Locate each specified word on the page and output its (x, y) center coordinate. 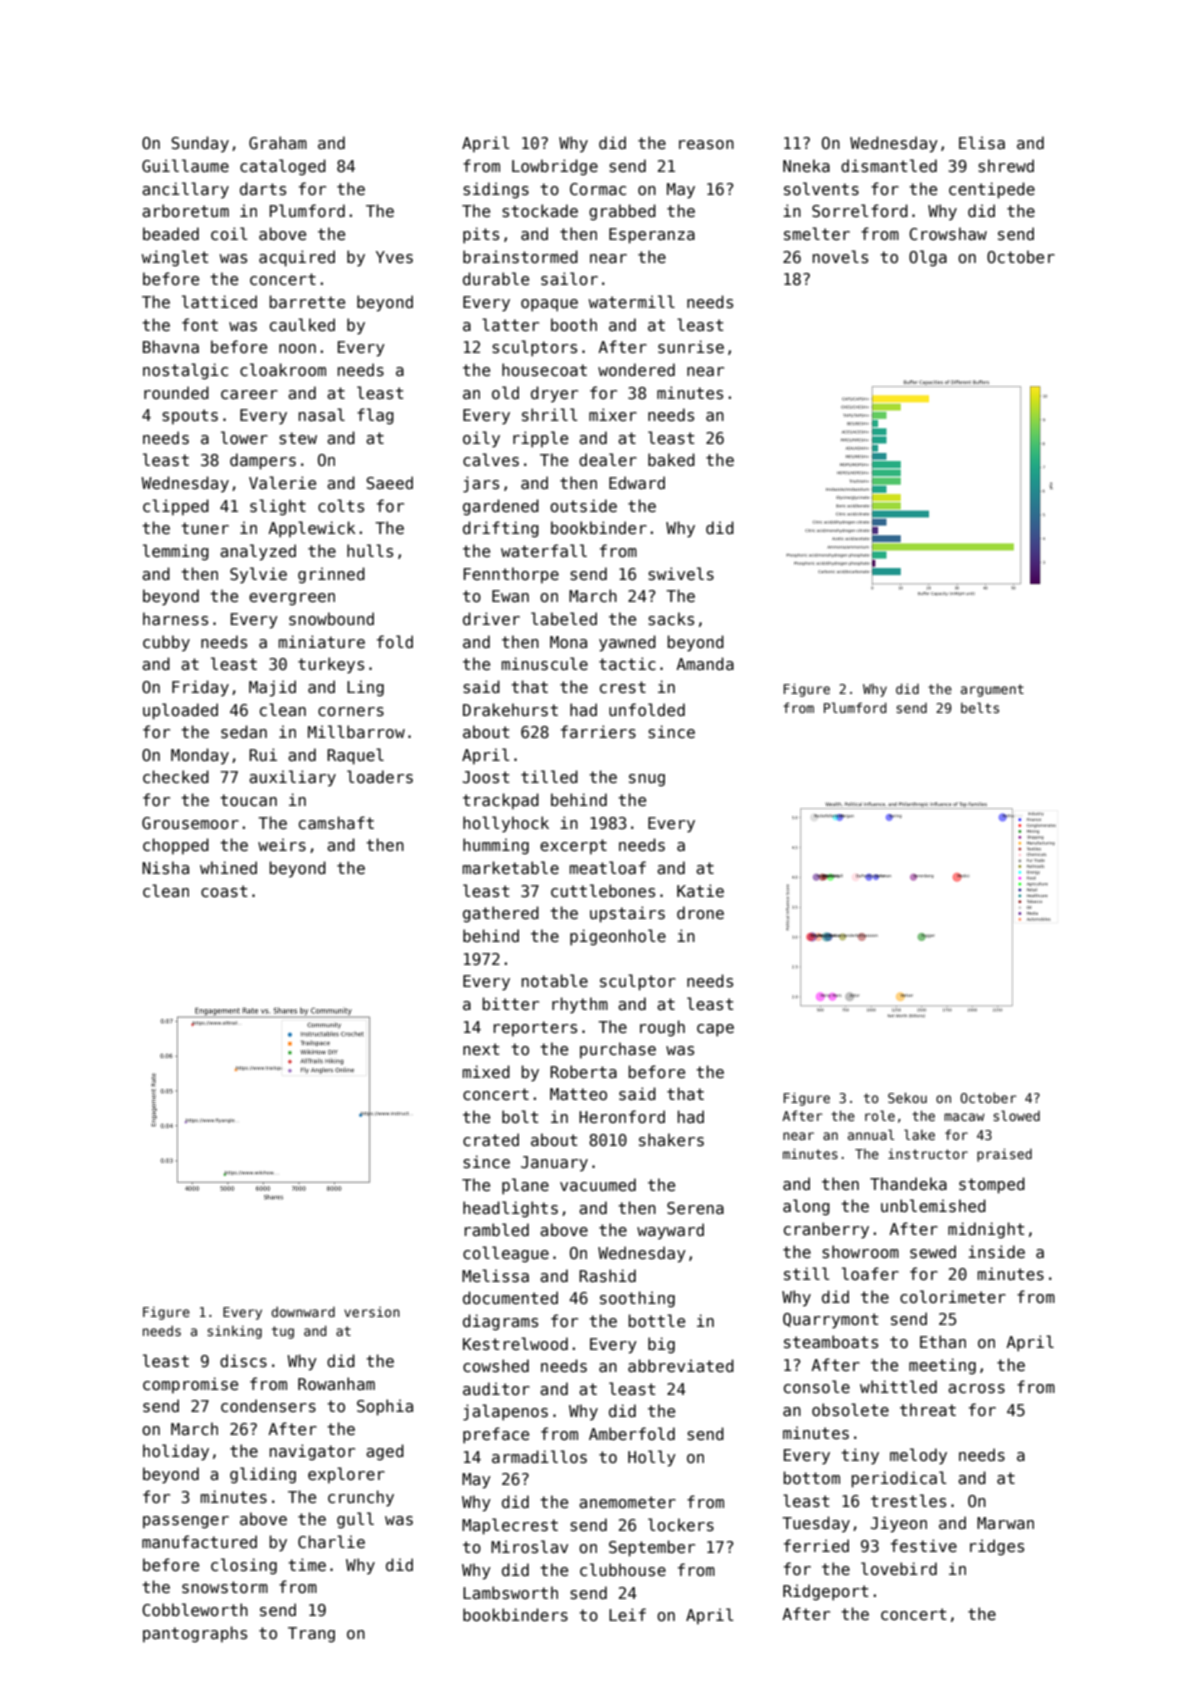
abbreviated (681, 1365)
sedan (244, 732)
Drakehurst (510, 710)
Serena (695, 1208)
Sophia (385, 1407)
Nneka (806, 165)
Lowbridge (555, 167)
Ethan (943, 1341)
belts (980, 707)
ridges (997, 1547)
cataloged (283, 167)
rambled (497, 1229)
